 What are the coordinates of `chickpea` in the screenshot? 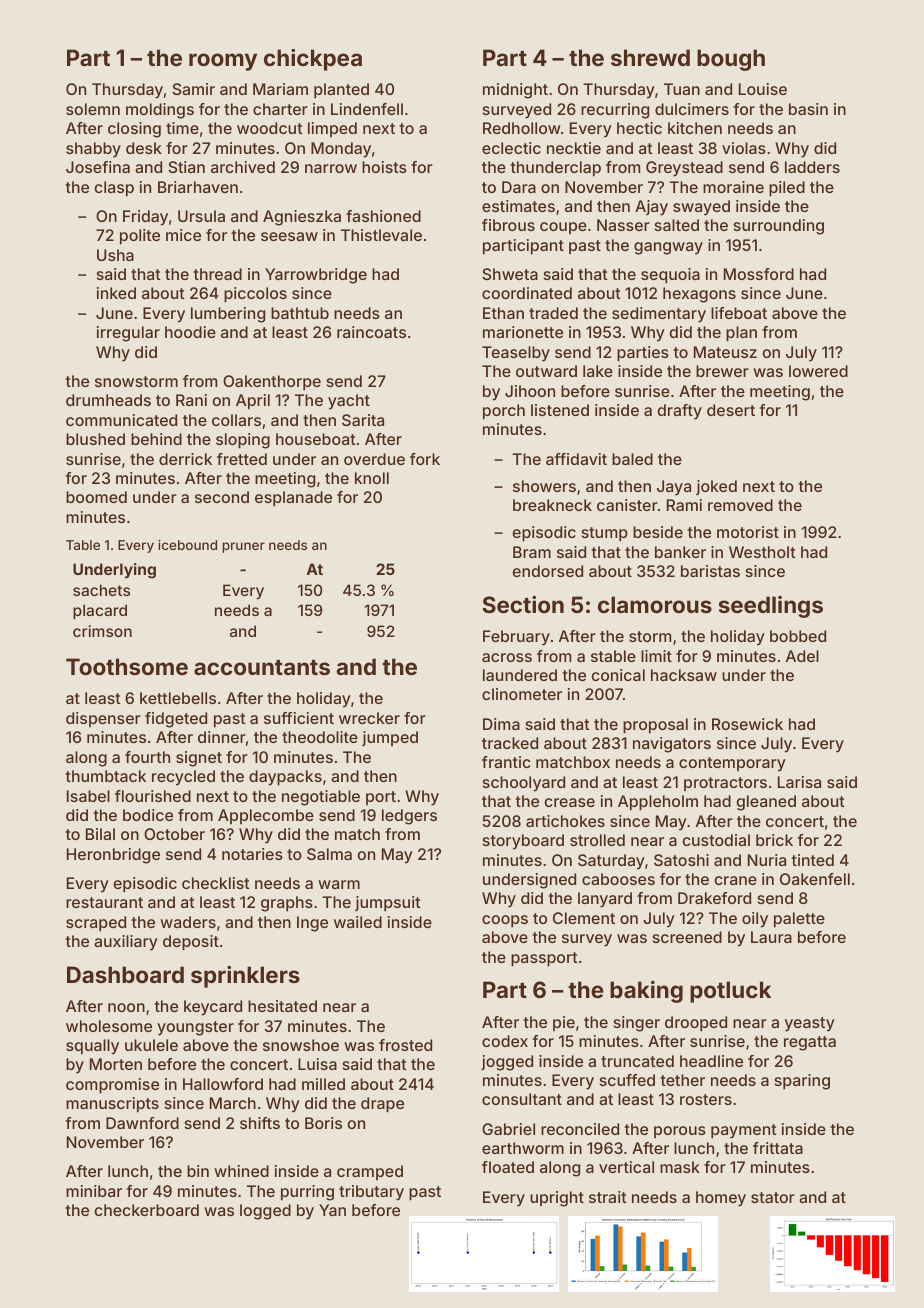 It's located at (313, 60).
